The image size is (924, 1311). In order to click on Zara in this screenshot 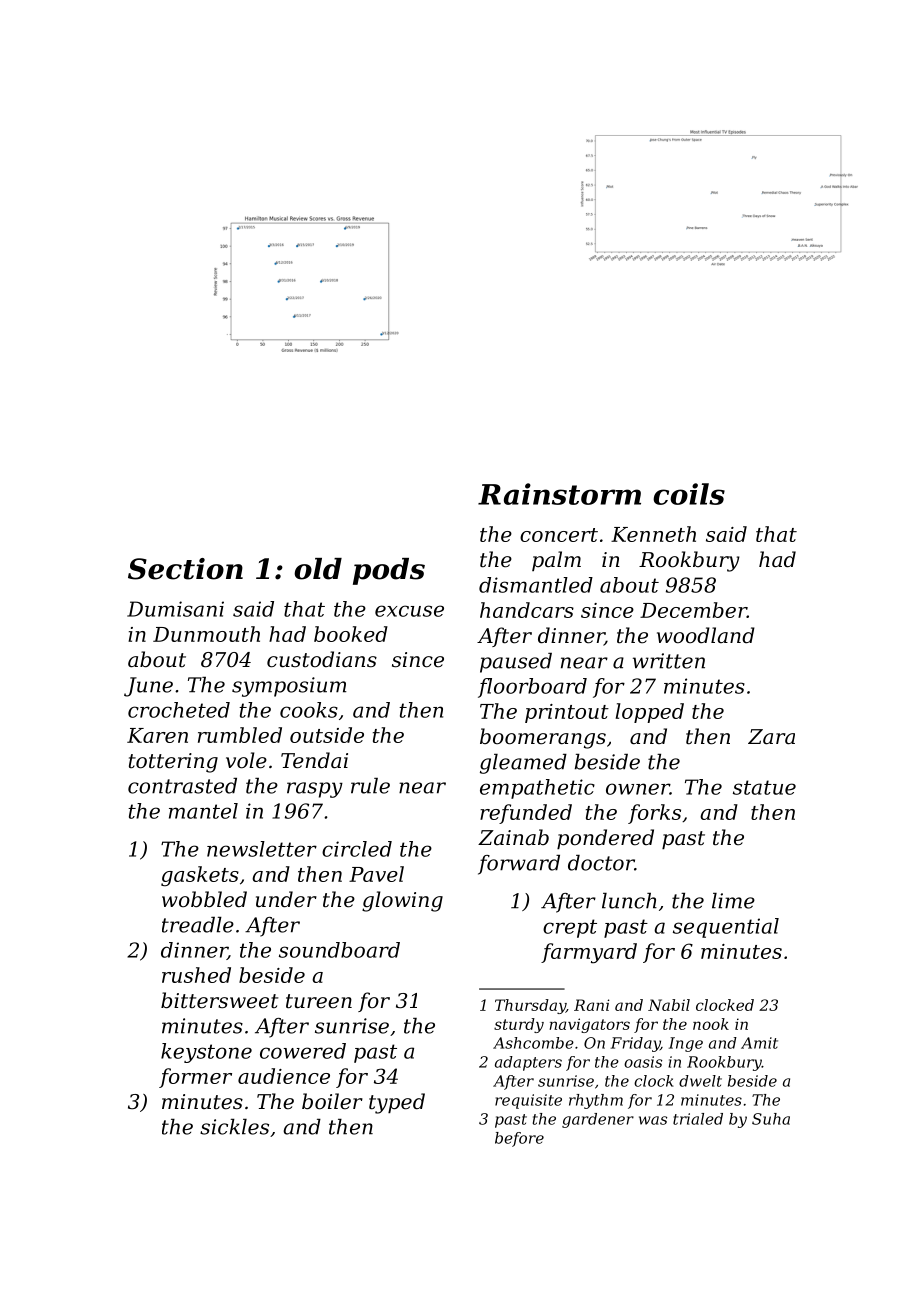, I will do `click(771, 737)`.
